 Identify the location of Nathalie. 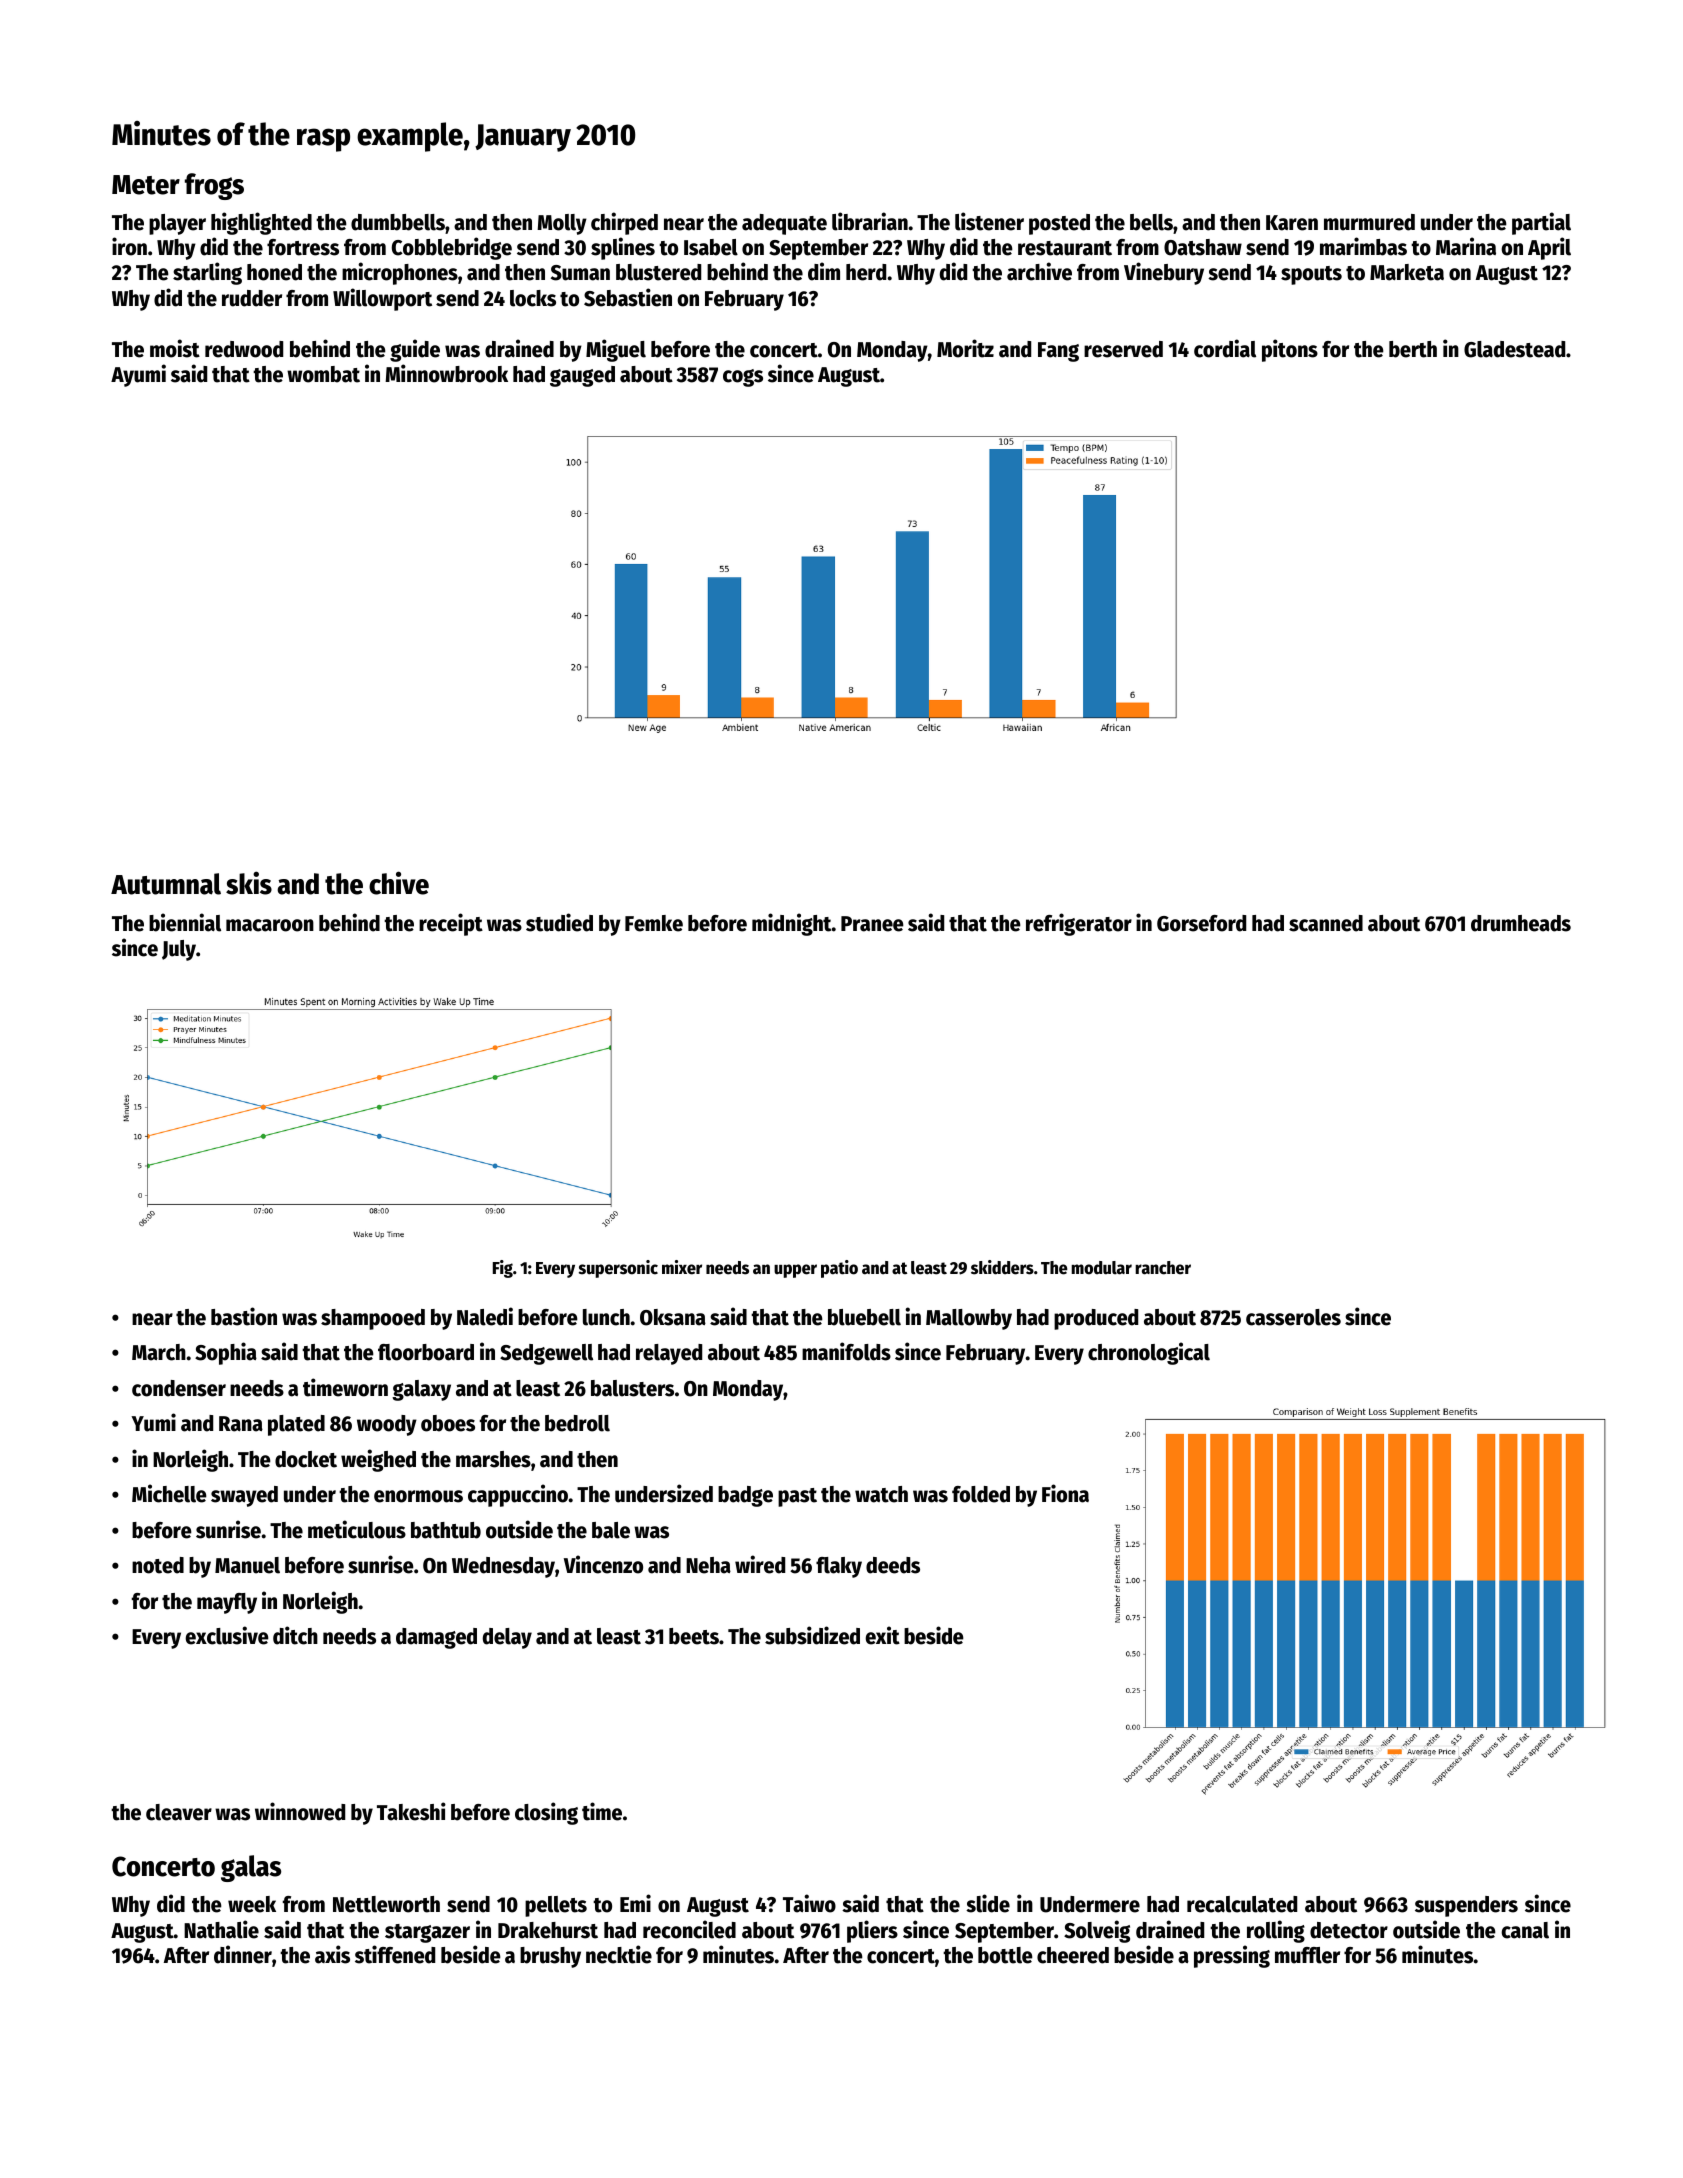
(221, 1929).
